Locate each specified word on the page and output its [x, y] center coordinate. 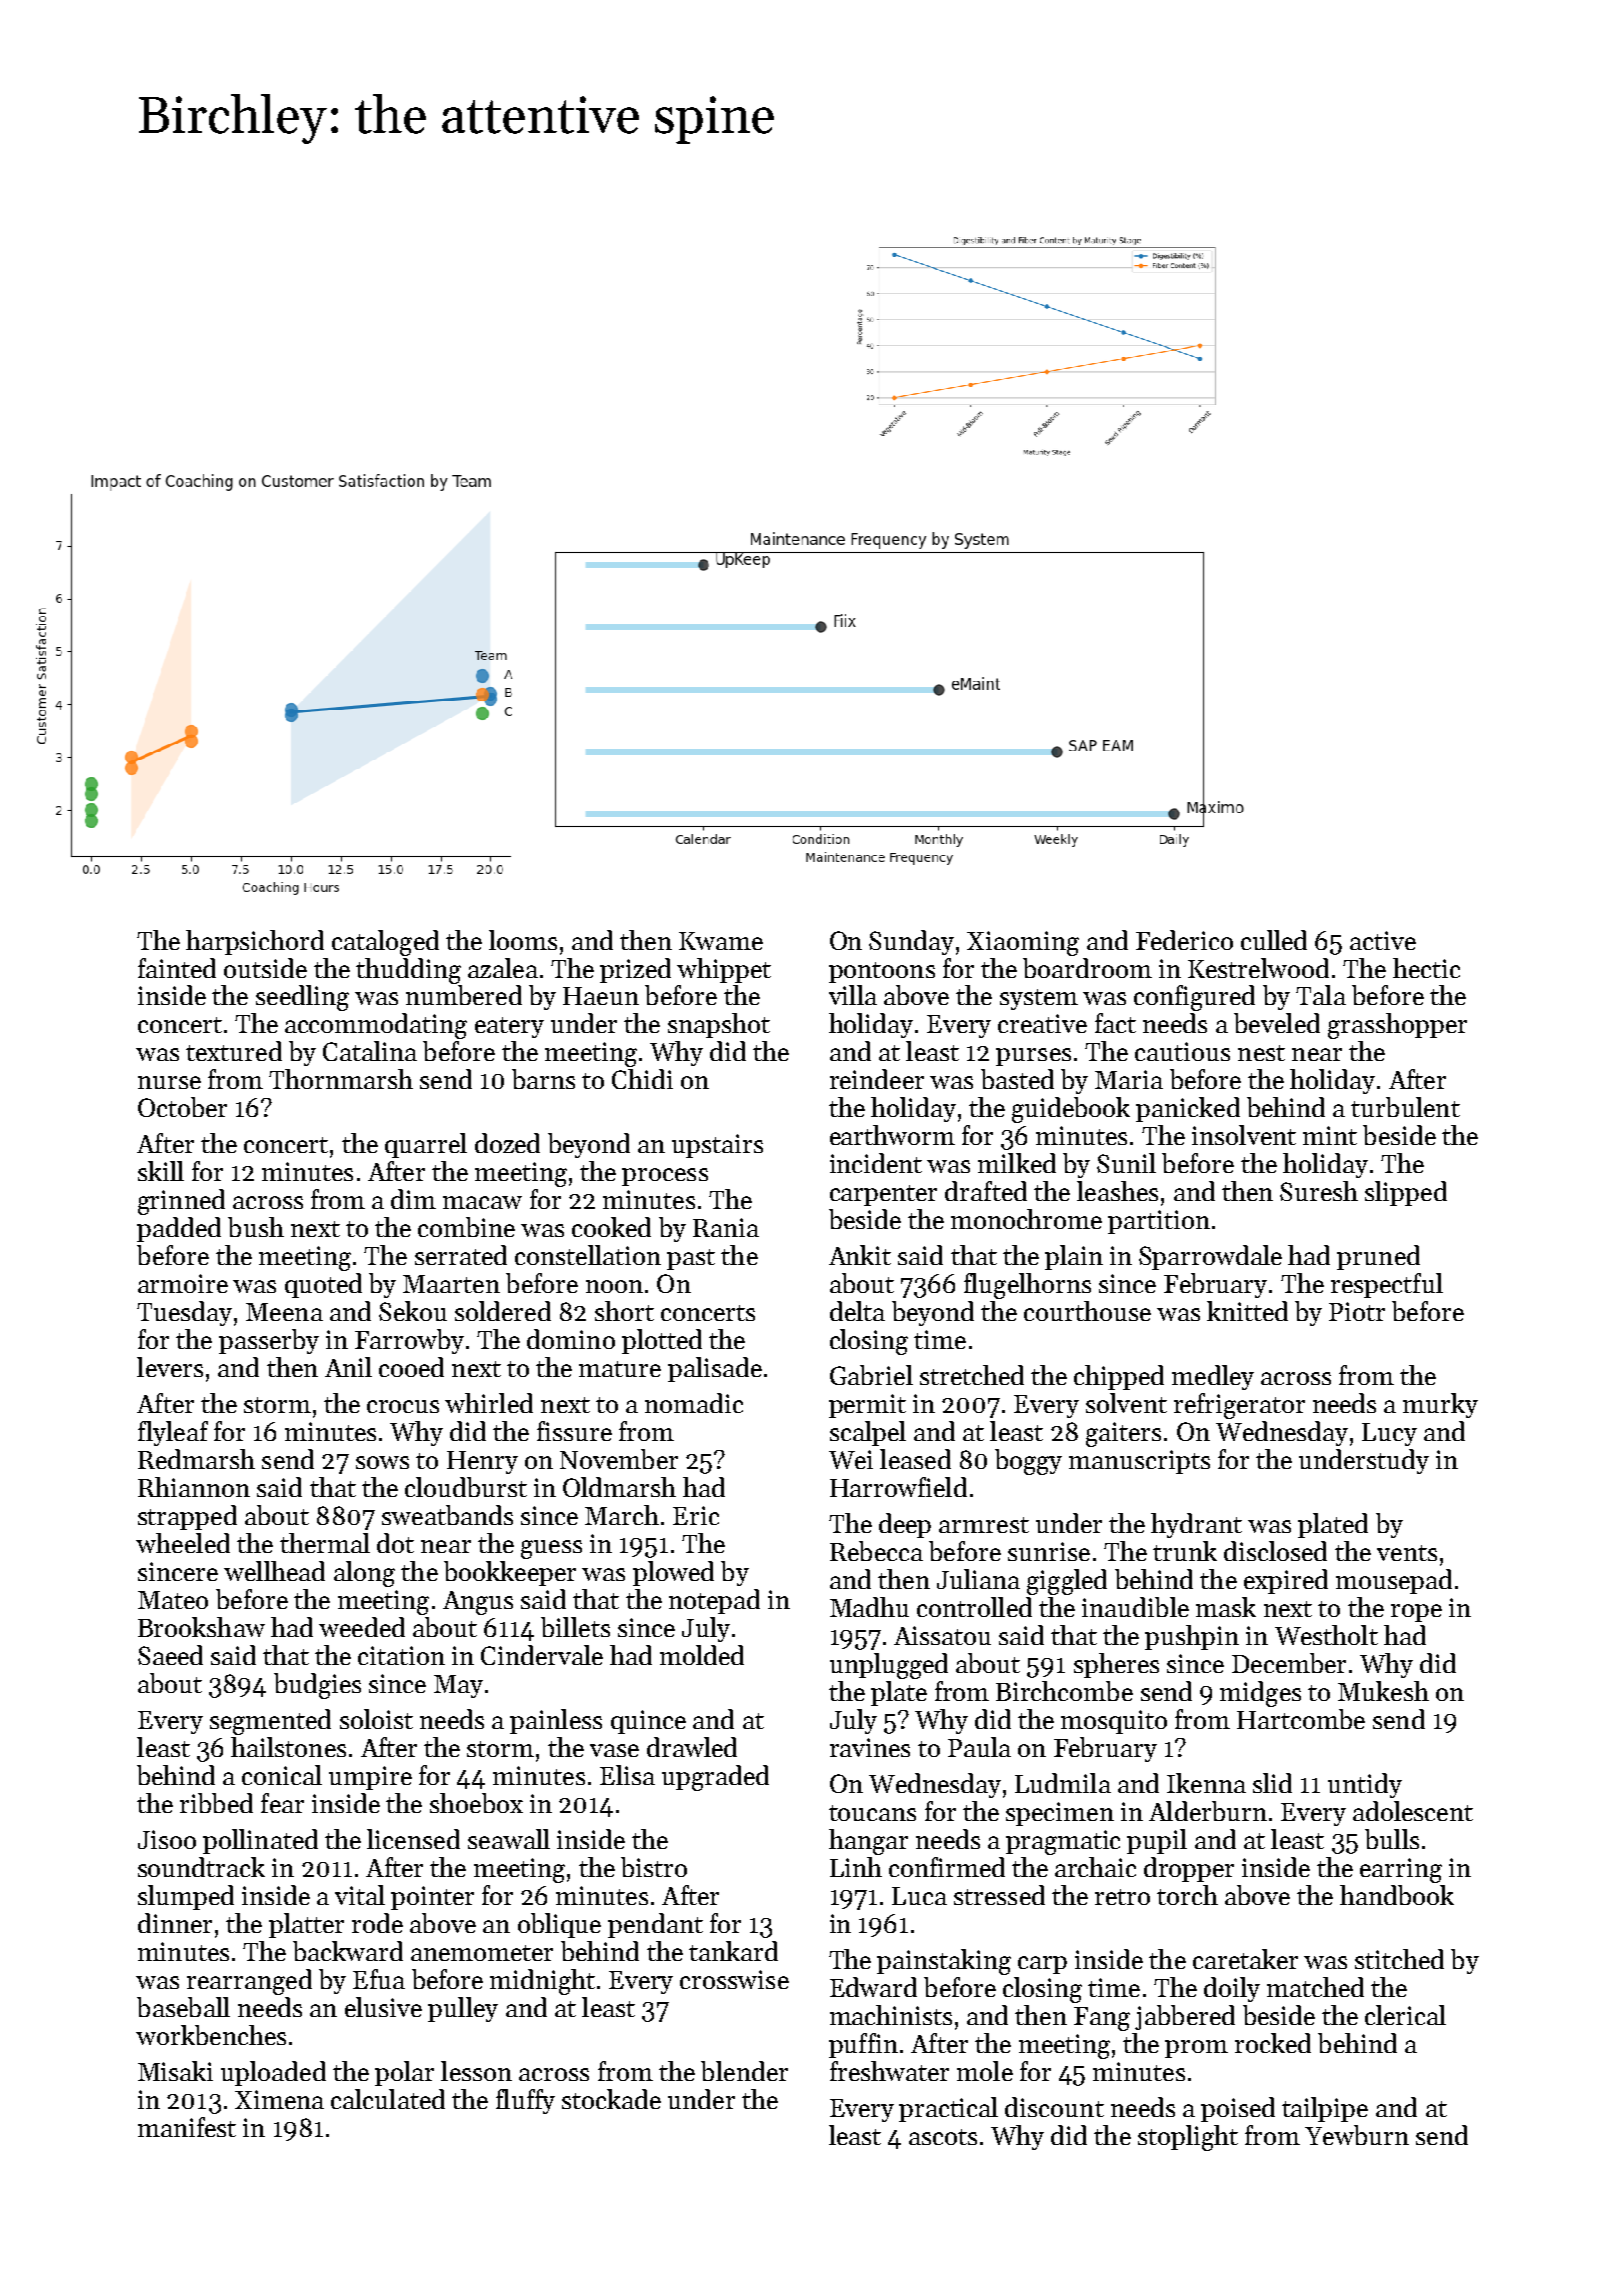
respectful [1387, 1285]
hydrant [1196, 1525]
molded [702, 1655]
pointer [432, 1898]
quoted [323, 1285]
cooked [611, 1227]
